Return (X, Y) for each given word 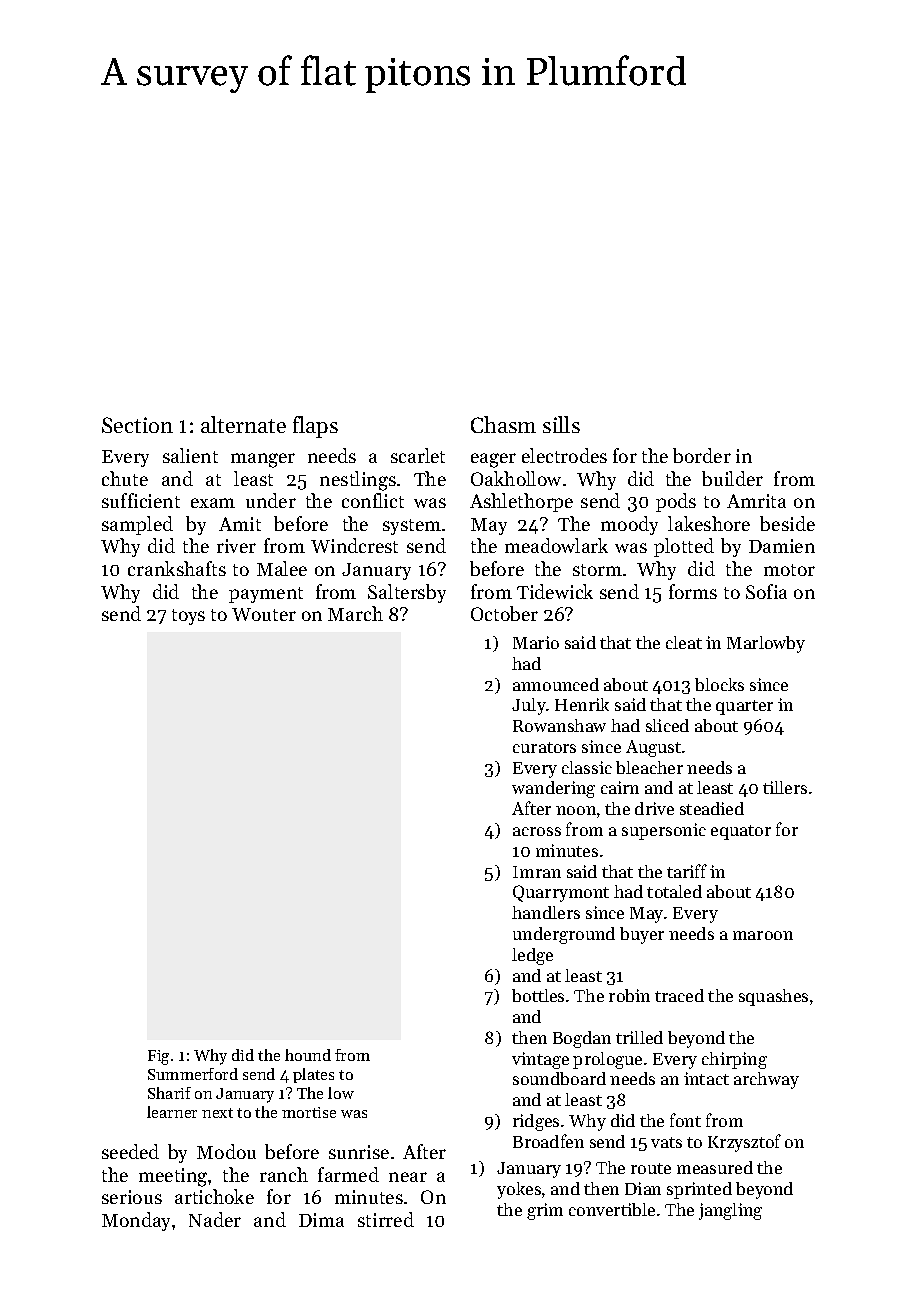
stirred (386, 1219)
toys (188, 617)
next (217, 1113)
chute (125, 478)
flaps (315, 427)
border (702, 455)
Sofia (766, 591)
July (529, 706)
